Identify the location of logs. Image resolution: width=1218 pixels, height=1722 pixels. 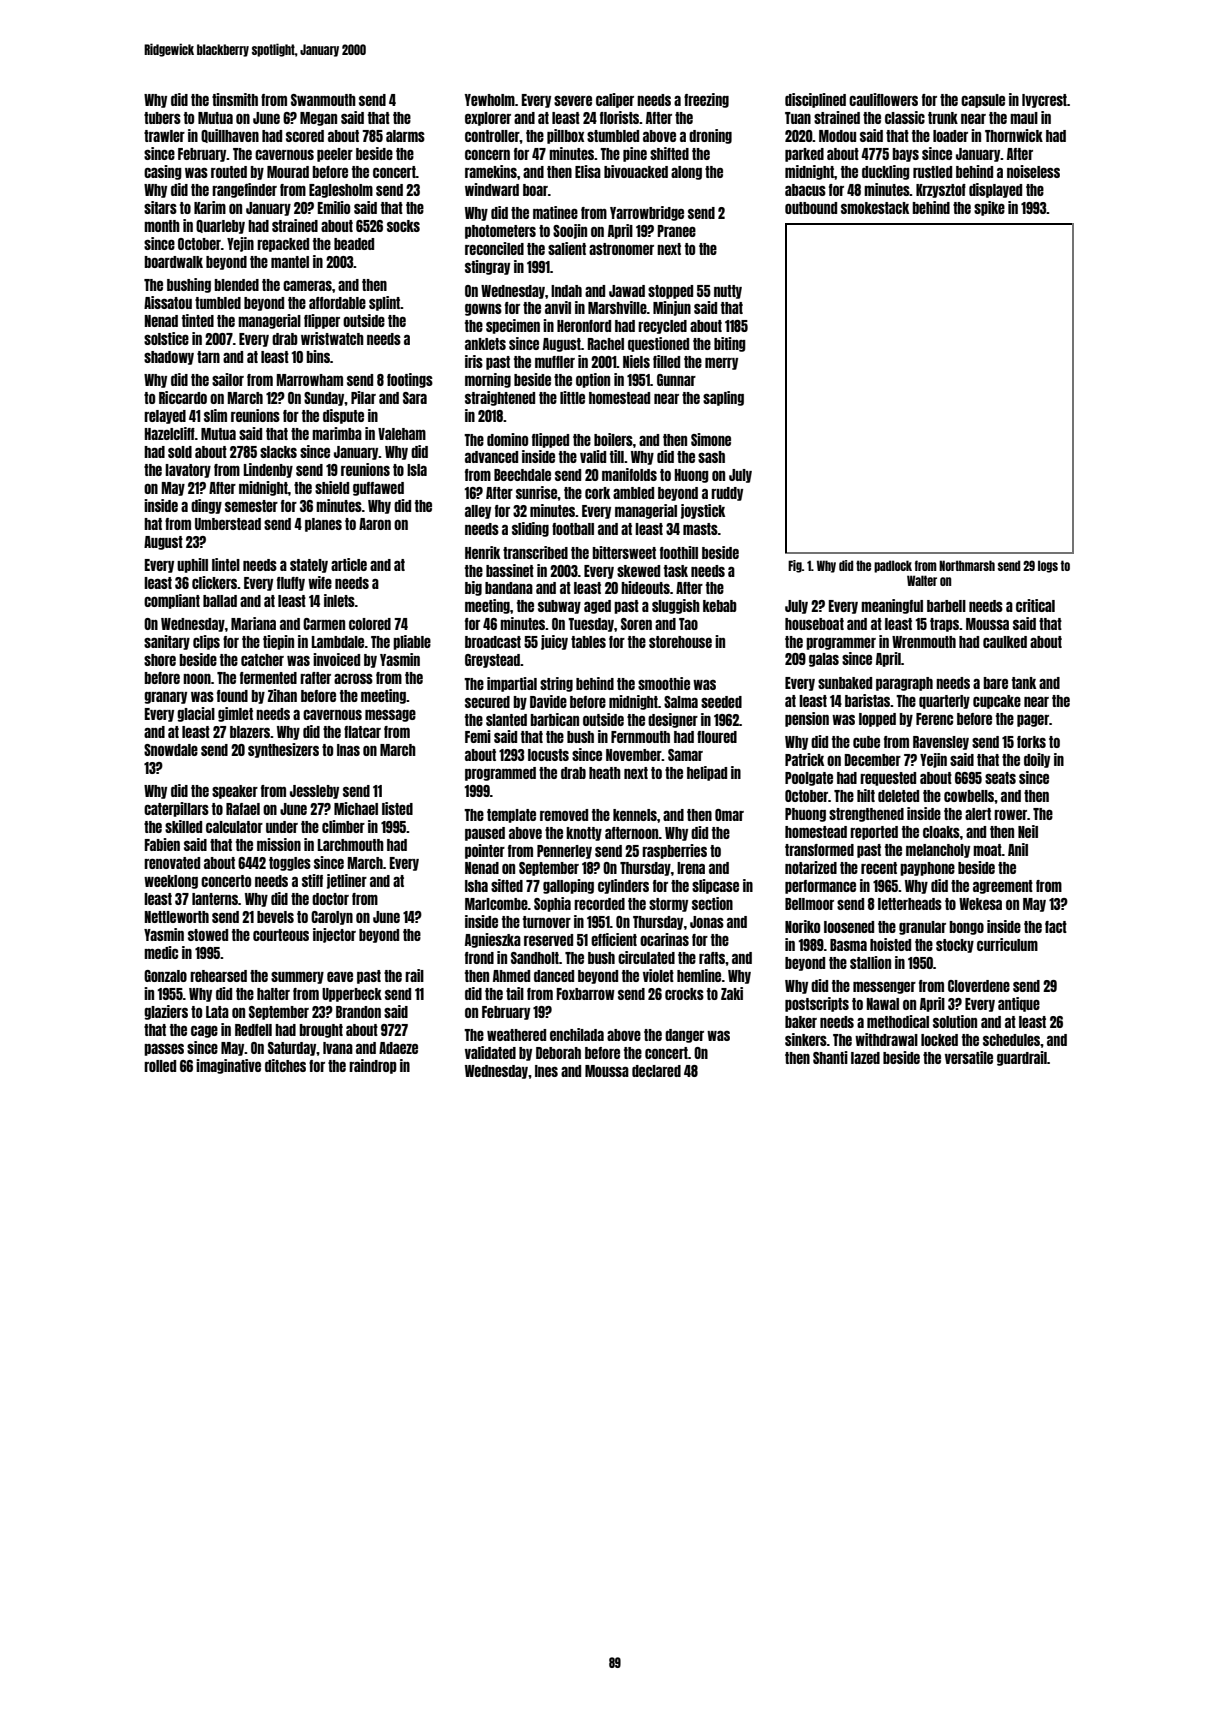
(1048, 566).
